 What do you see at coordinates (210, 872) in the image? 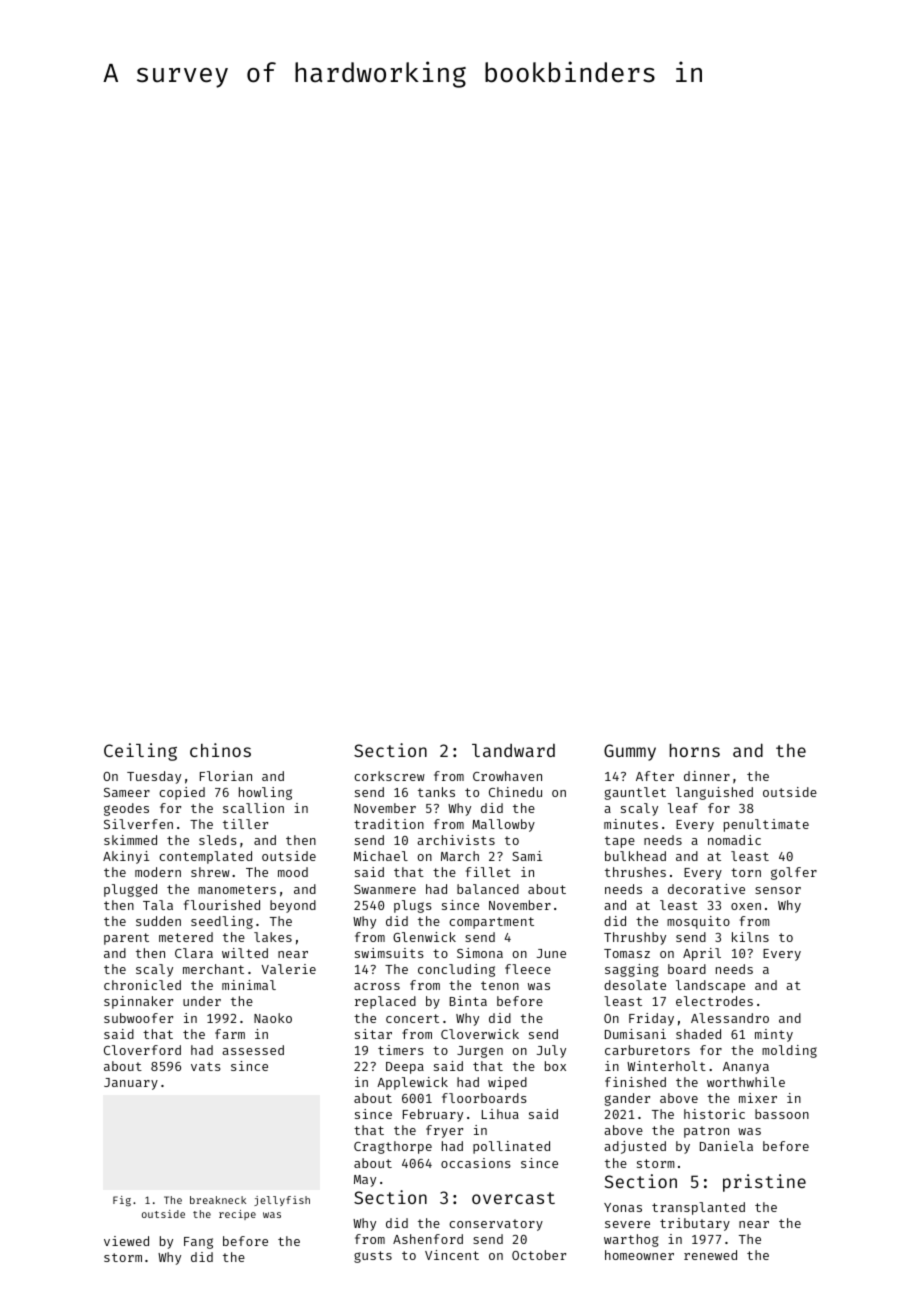
I see `shrew` at bounding box center [210, 872].
